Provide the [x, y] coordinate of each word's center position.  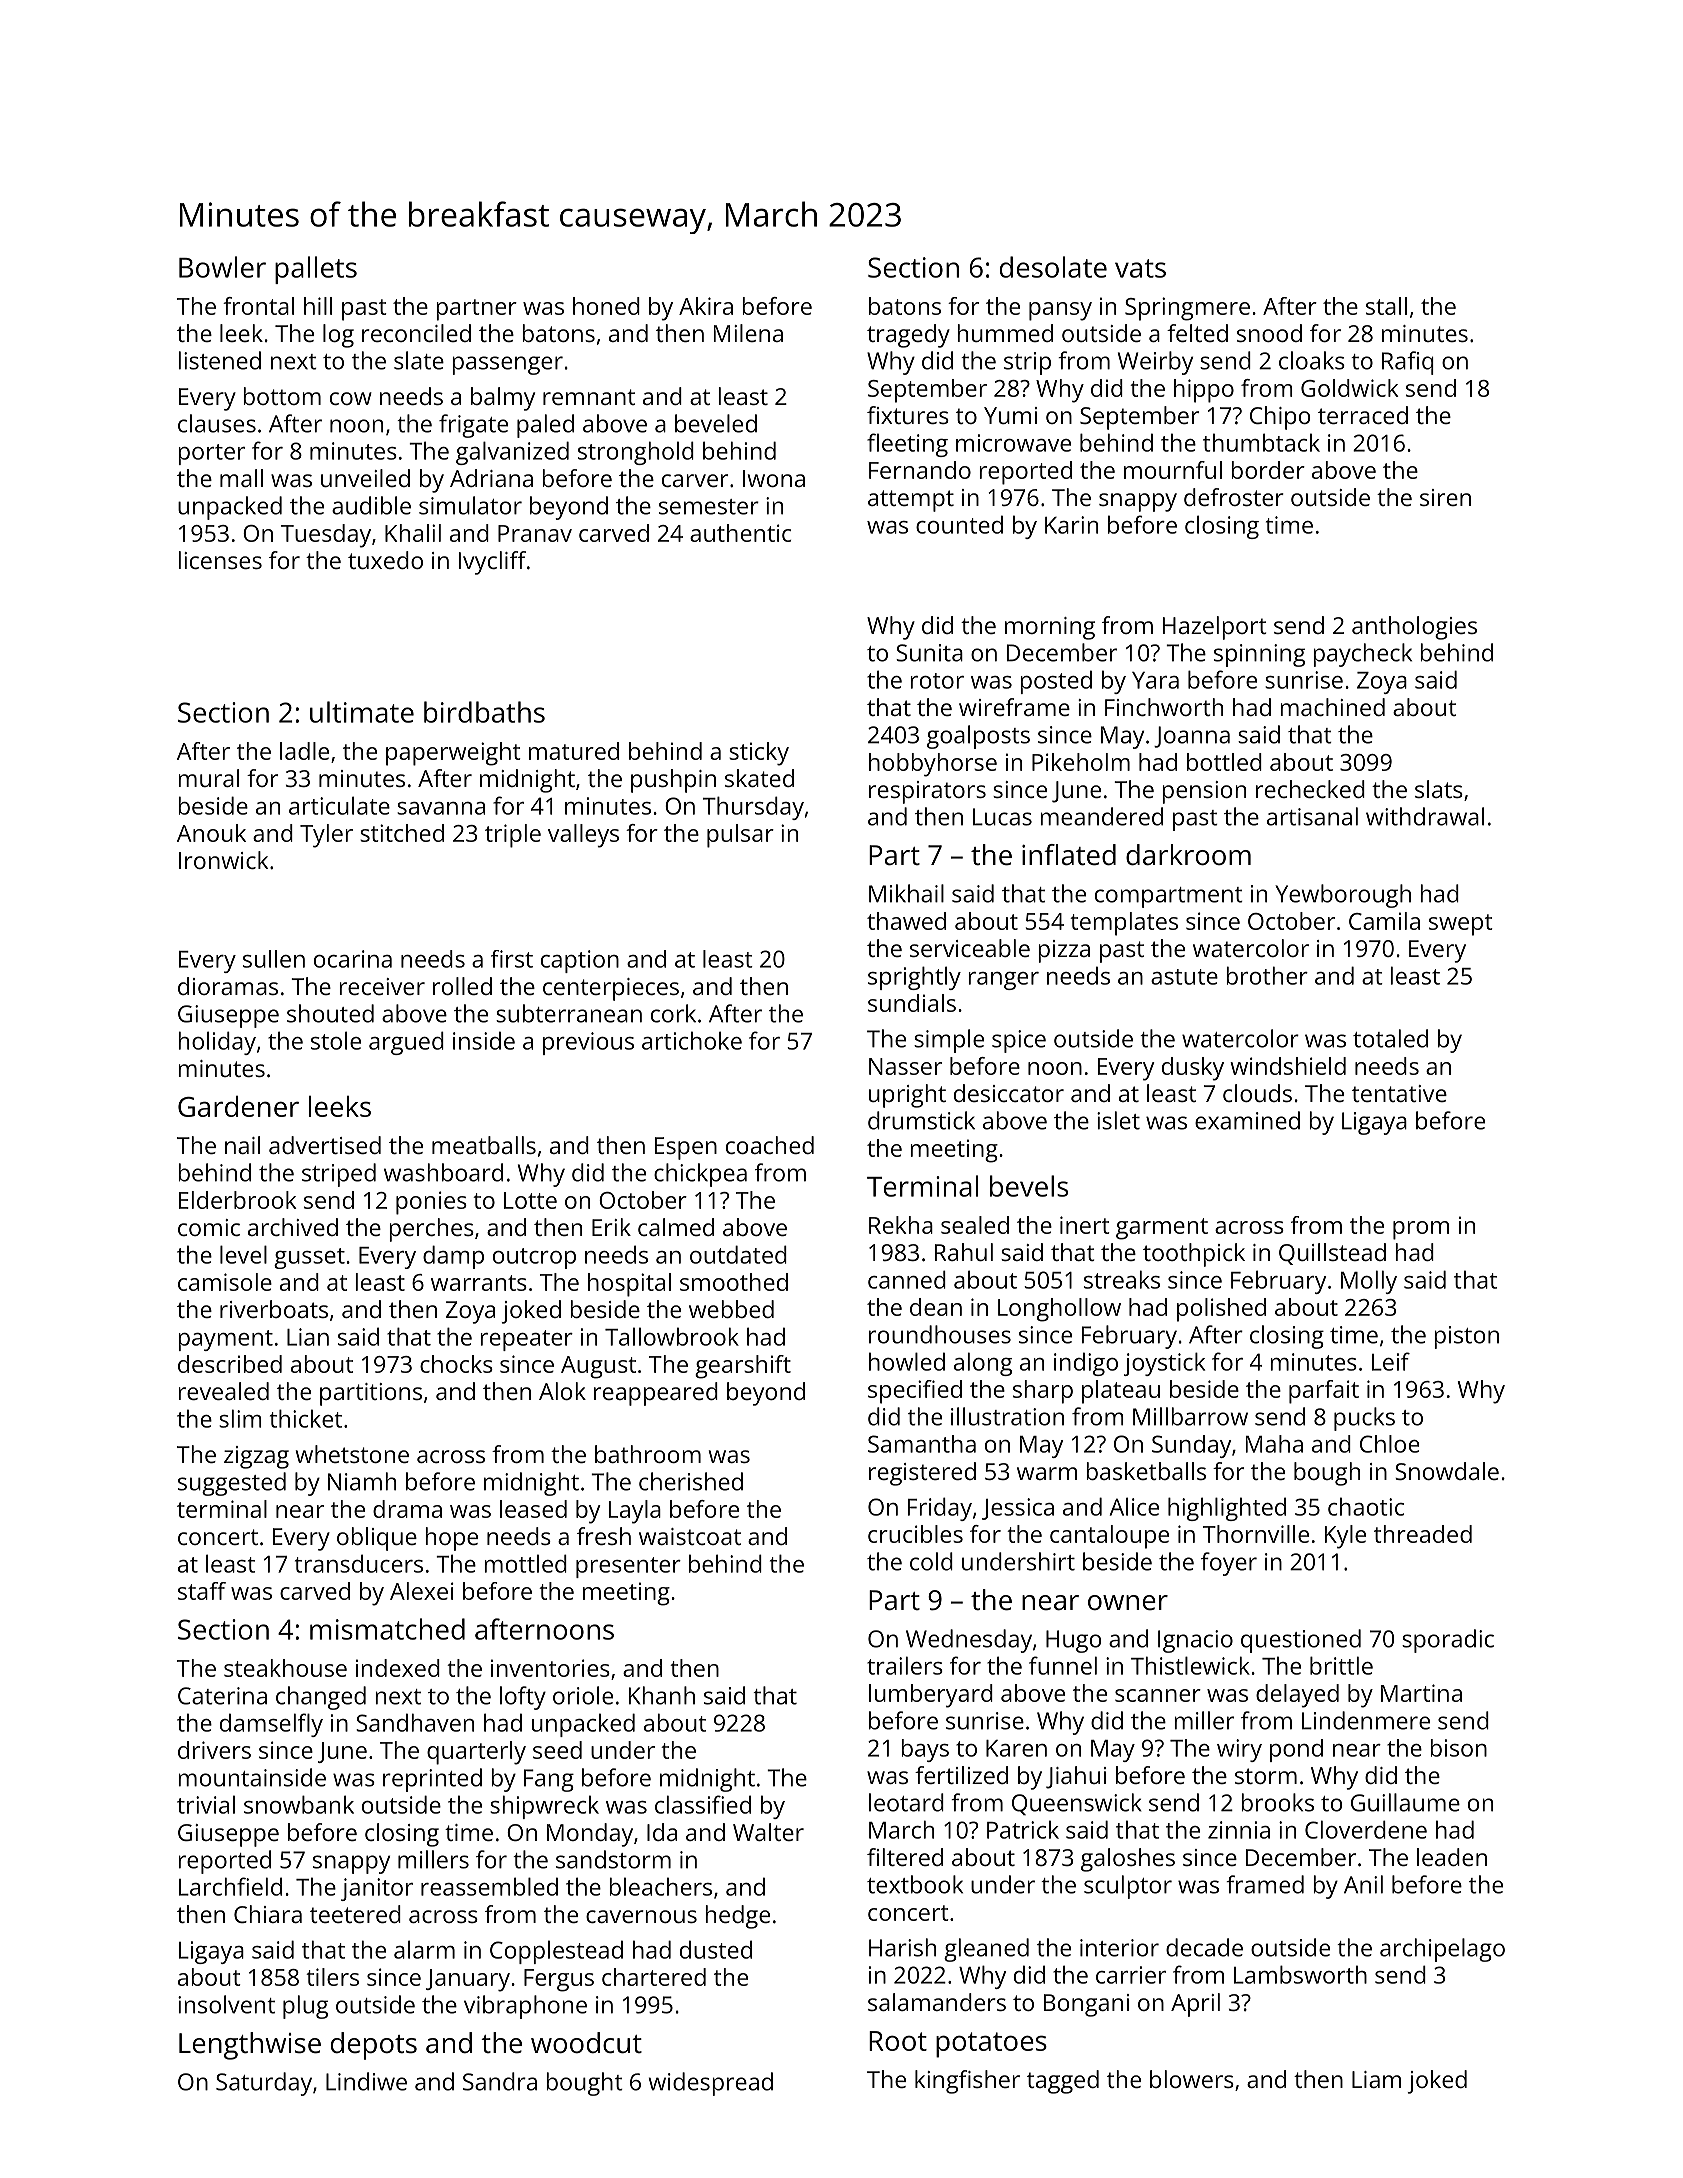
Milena [748, 333]
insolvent [226, 2004]
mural [209, 778]
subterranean [569, 1013]
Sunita [929, 653]
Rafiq [1408, 363]
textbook [915, 1884]
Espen [686, 1148]
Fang [549, 1780]
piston [1466, 1337]
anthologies [1414, 628]
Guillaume [1405, 1802]
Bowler [222, 267]
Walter [768, 1832]
